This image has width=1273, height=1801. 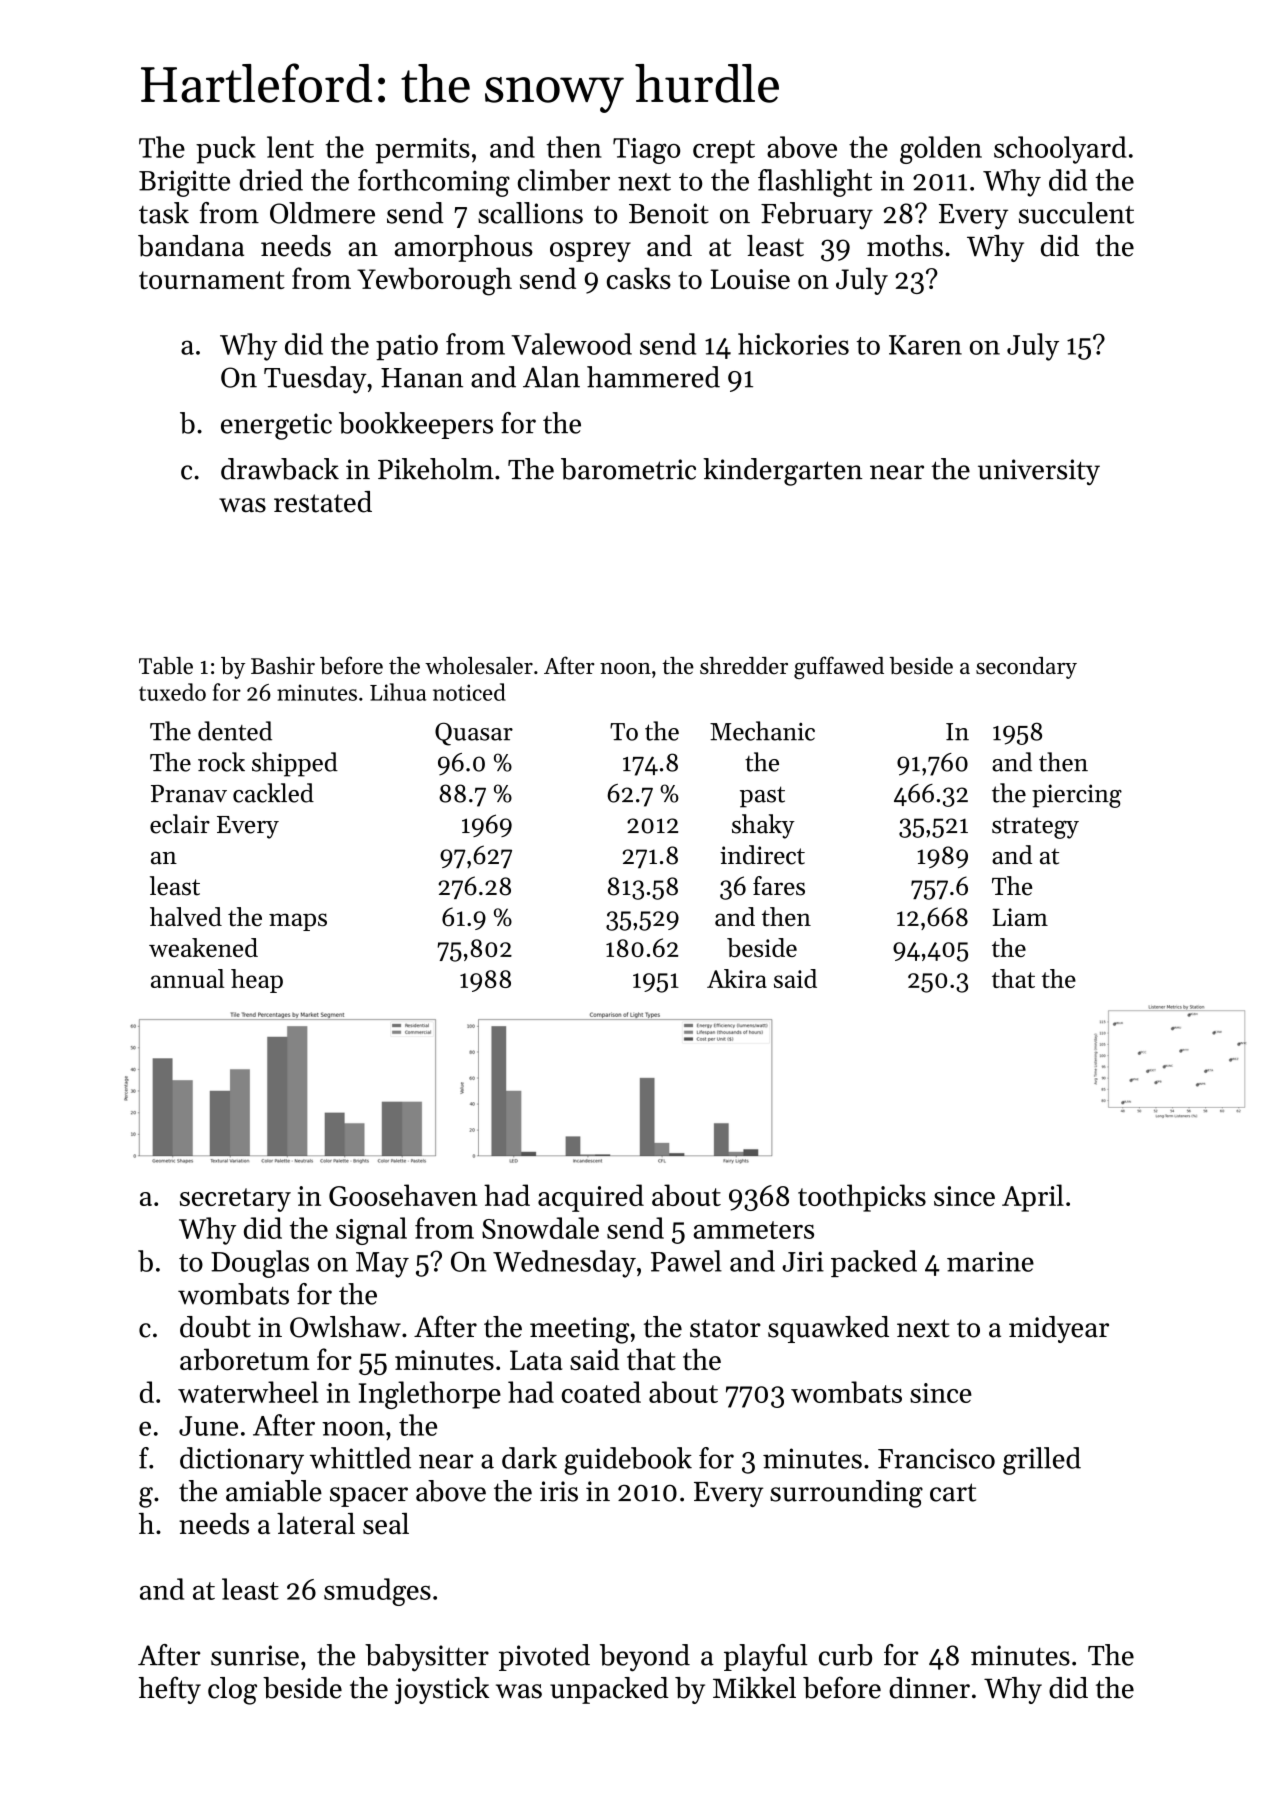 What do you see at coordinates (1035, 828) in the image?
I see `strategy` at bounding box center [1035, 828].
